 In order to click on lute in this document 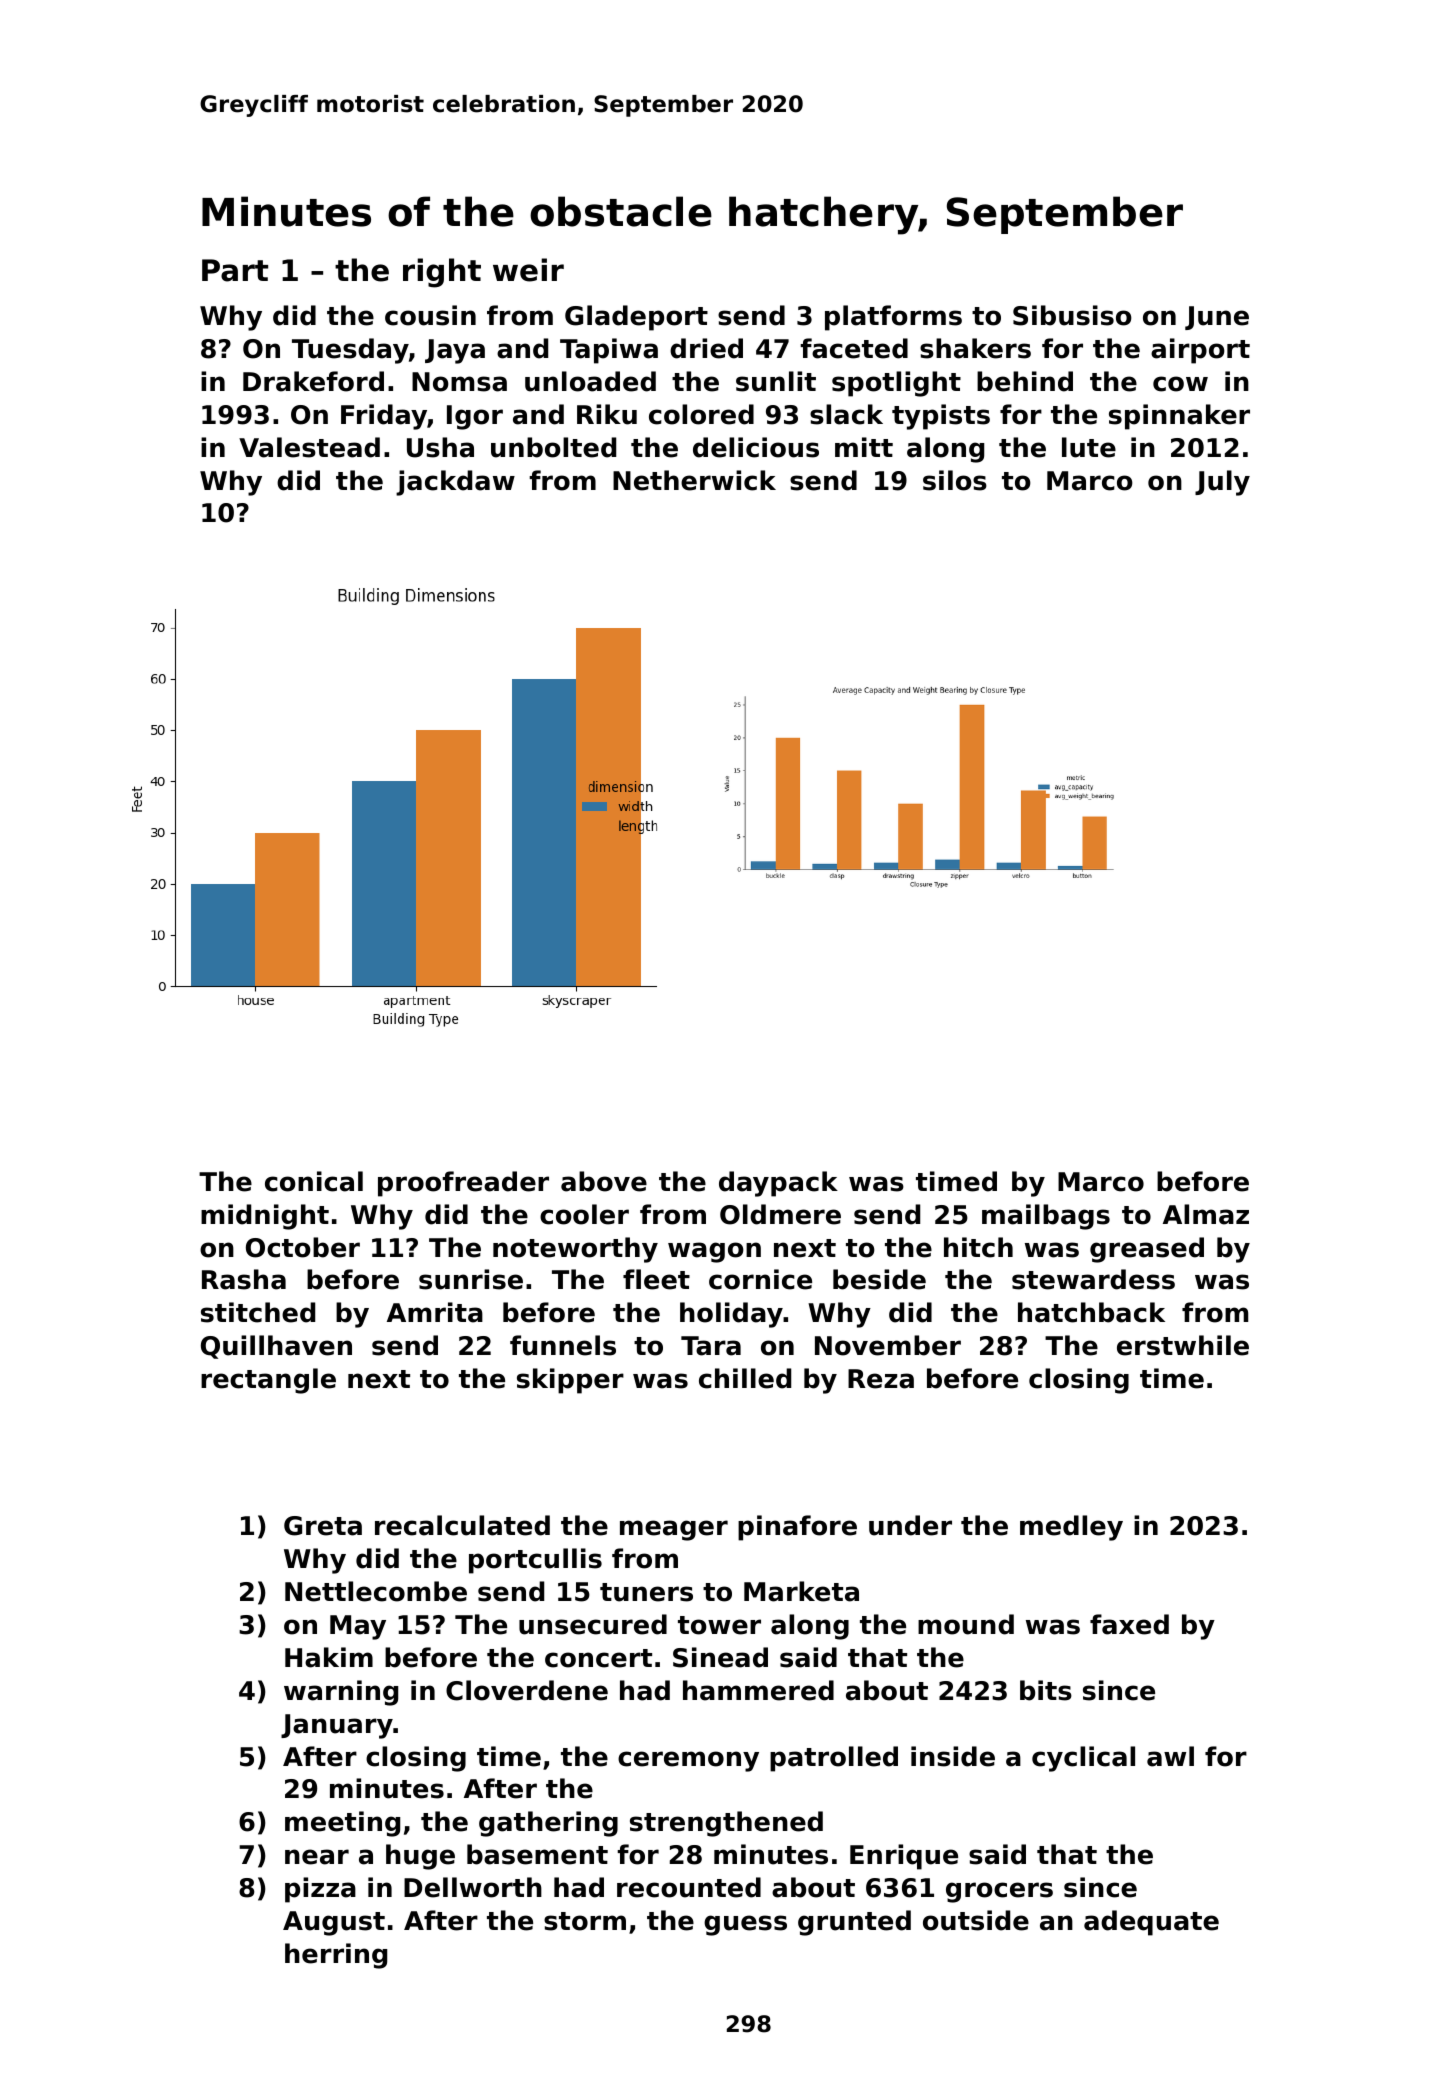, I will do `click(1089, 447)`.
